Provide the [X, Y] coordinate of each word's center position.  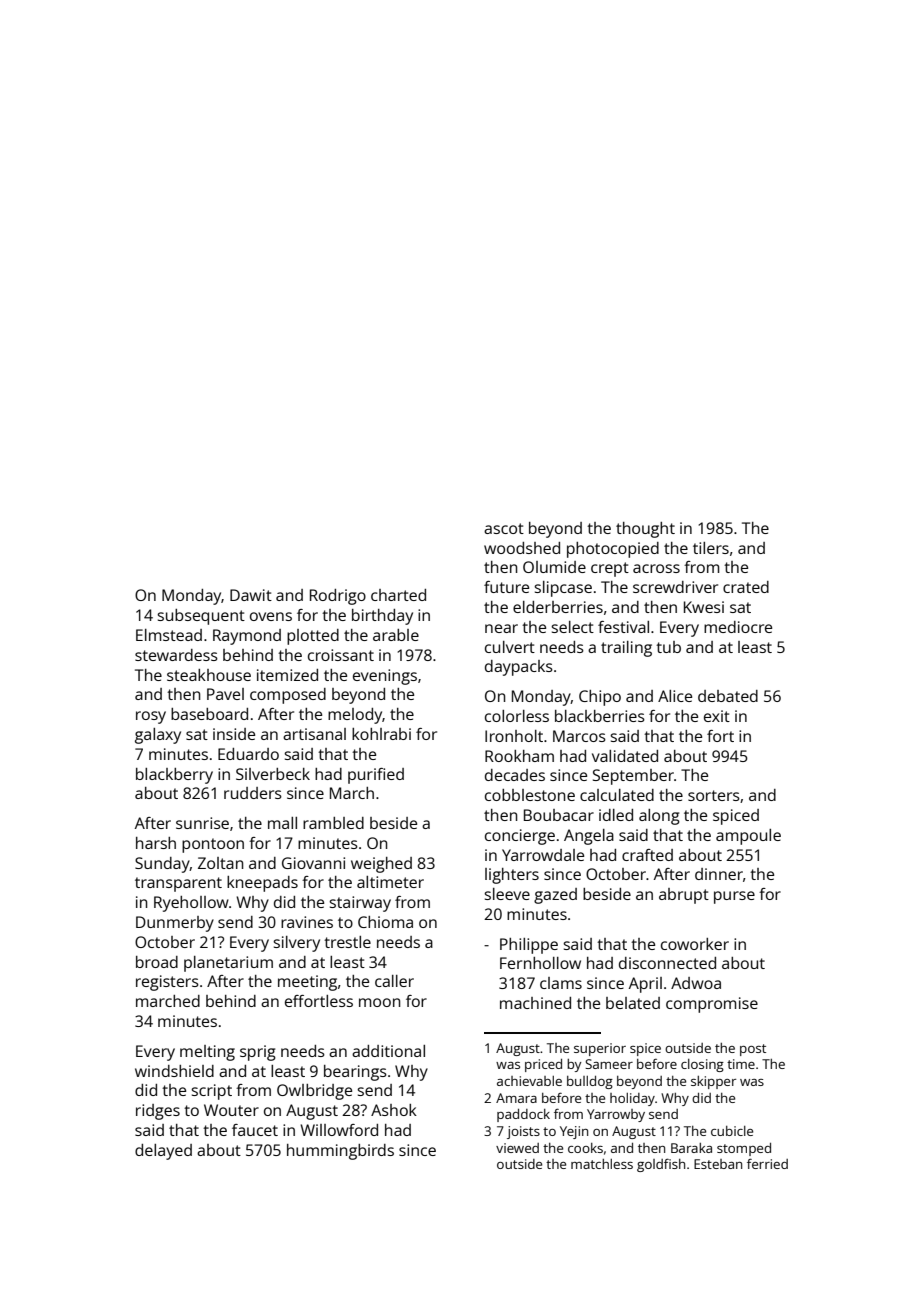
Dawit [251, 595]
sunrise [202, 823]
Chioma [385, 922]
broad [157, 962]
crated [746, 587]
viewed [517, 1148]
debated [728, 696]
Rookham [519, 756]
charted [398, 595]
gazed [555, 896]
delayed [163, 1152]
